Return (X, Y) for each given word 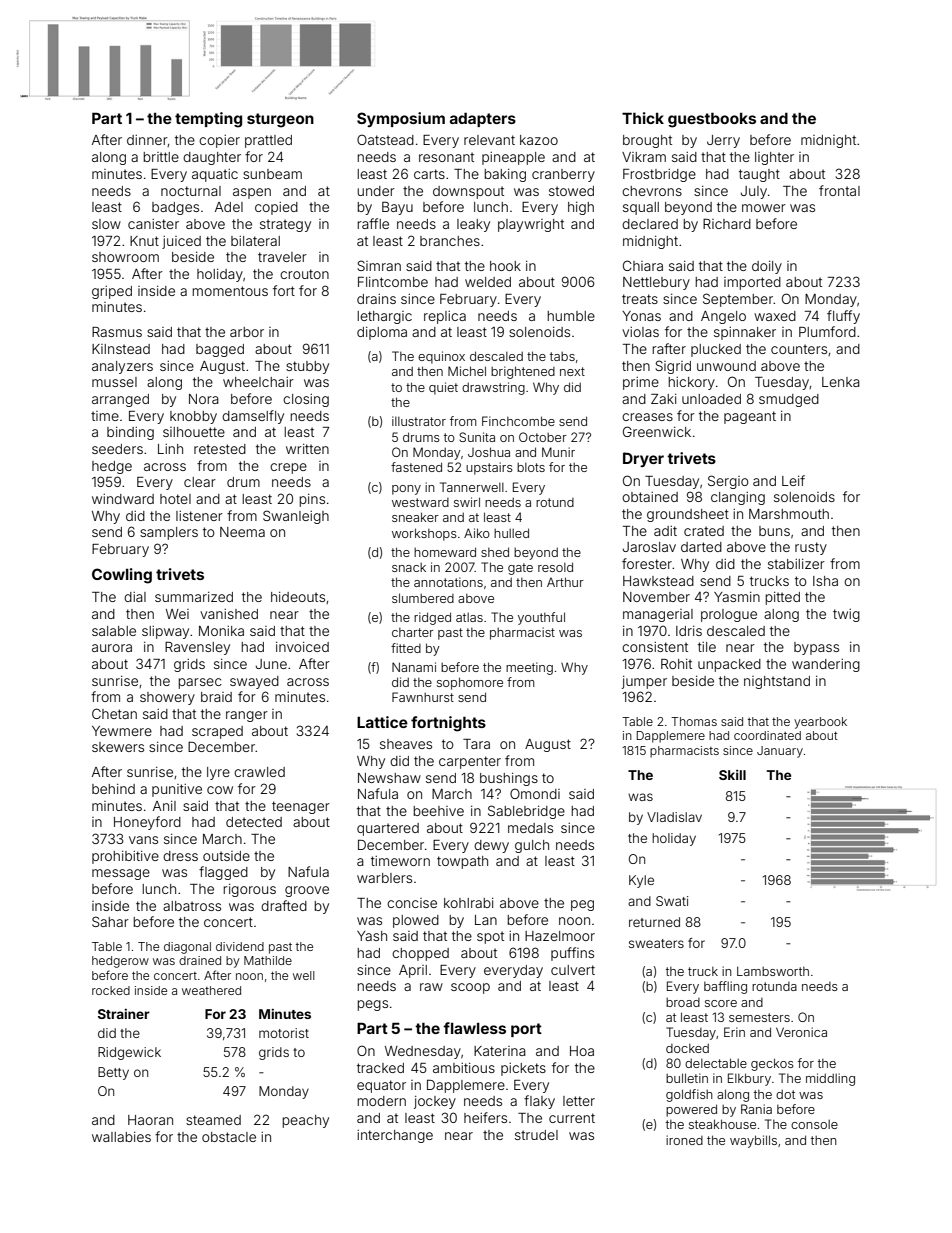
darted (701, 547)
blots (531, 467)
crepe (288, 468)
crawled (259, 772)
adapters (483, 119)
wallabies (121, 1137)
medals (530, 828)
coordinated (767, 735)
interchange (395, 1136)
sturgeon (280, 120)
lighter (774, 158)
